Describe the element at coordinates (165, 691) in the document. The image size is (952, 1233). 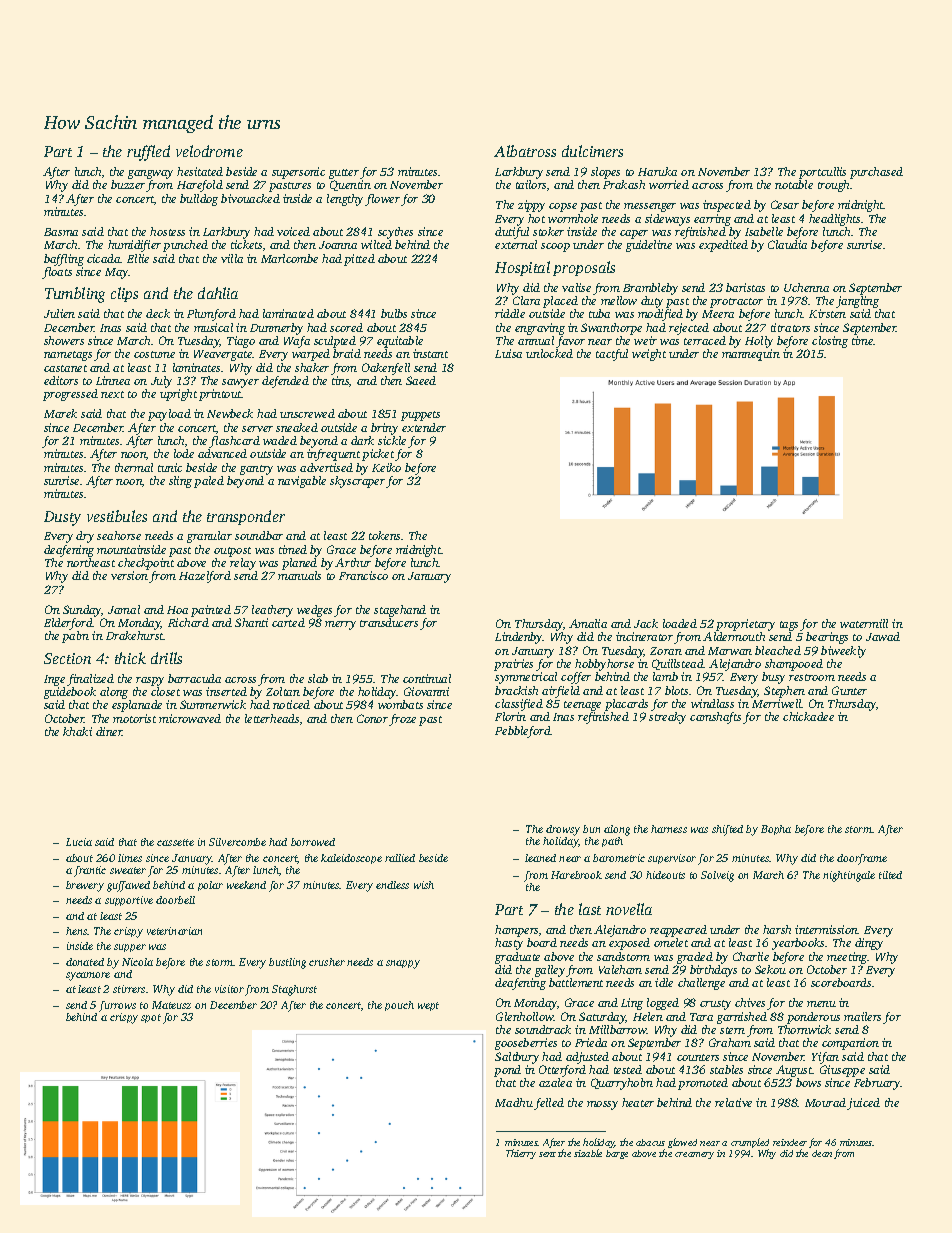
I see `closet` at that location.
